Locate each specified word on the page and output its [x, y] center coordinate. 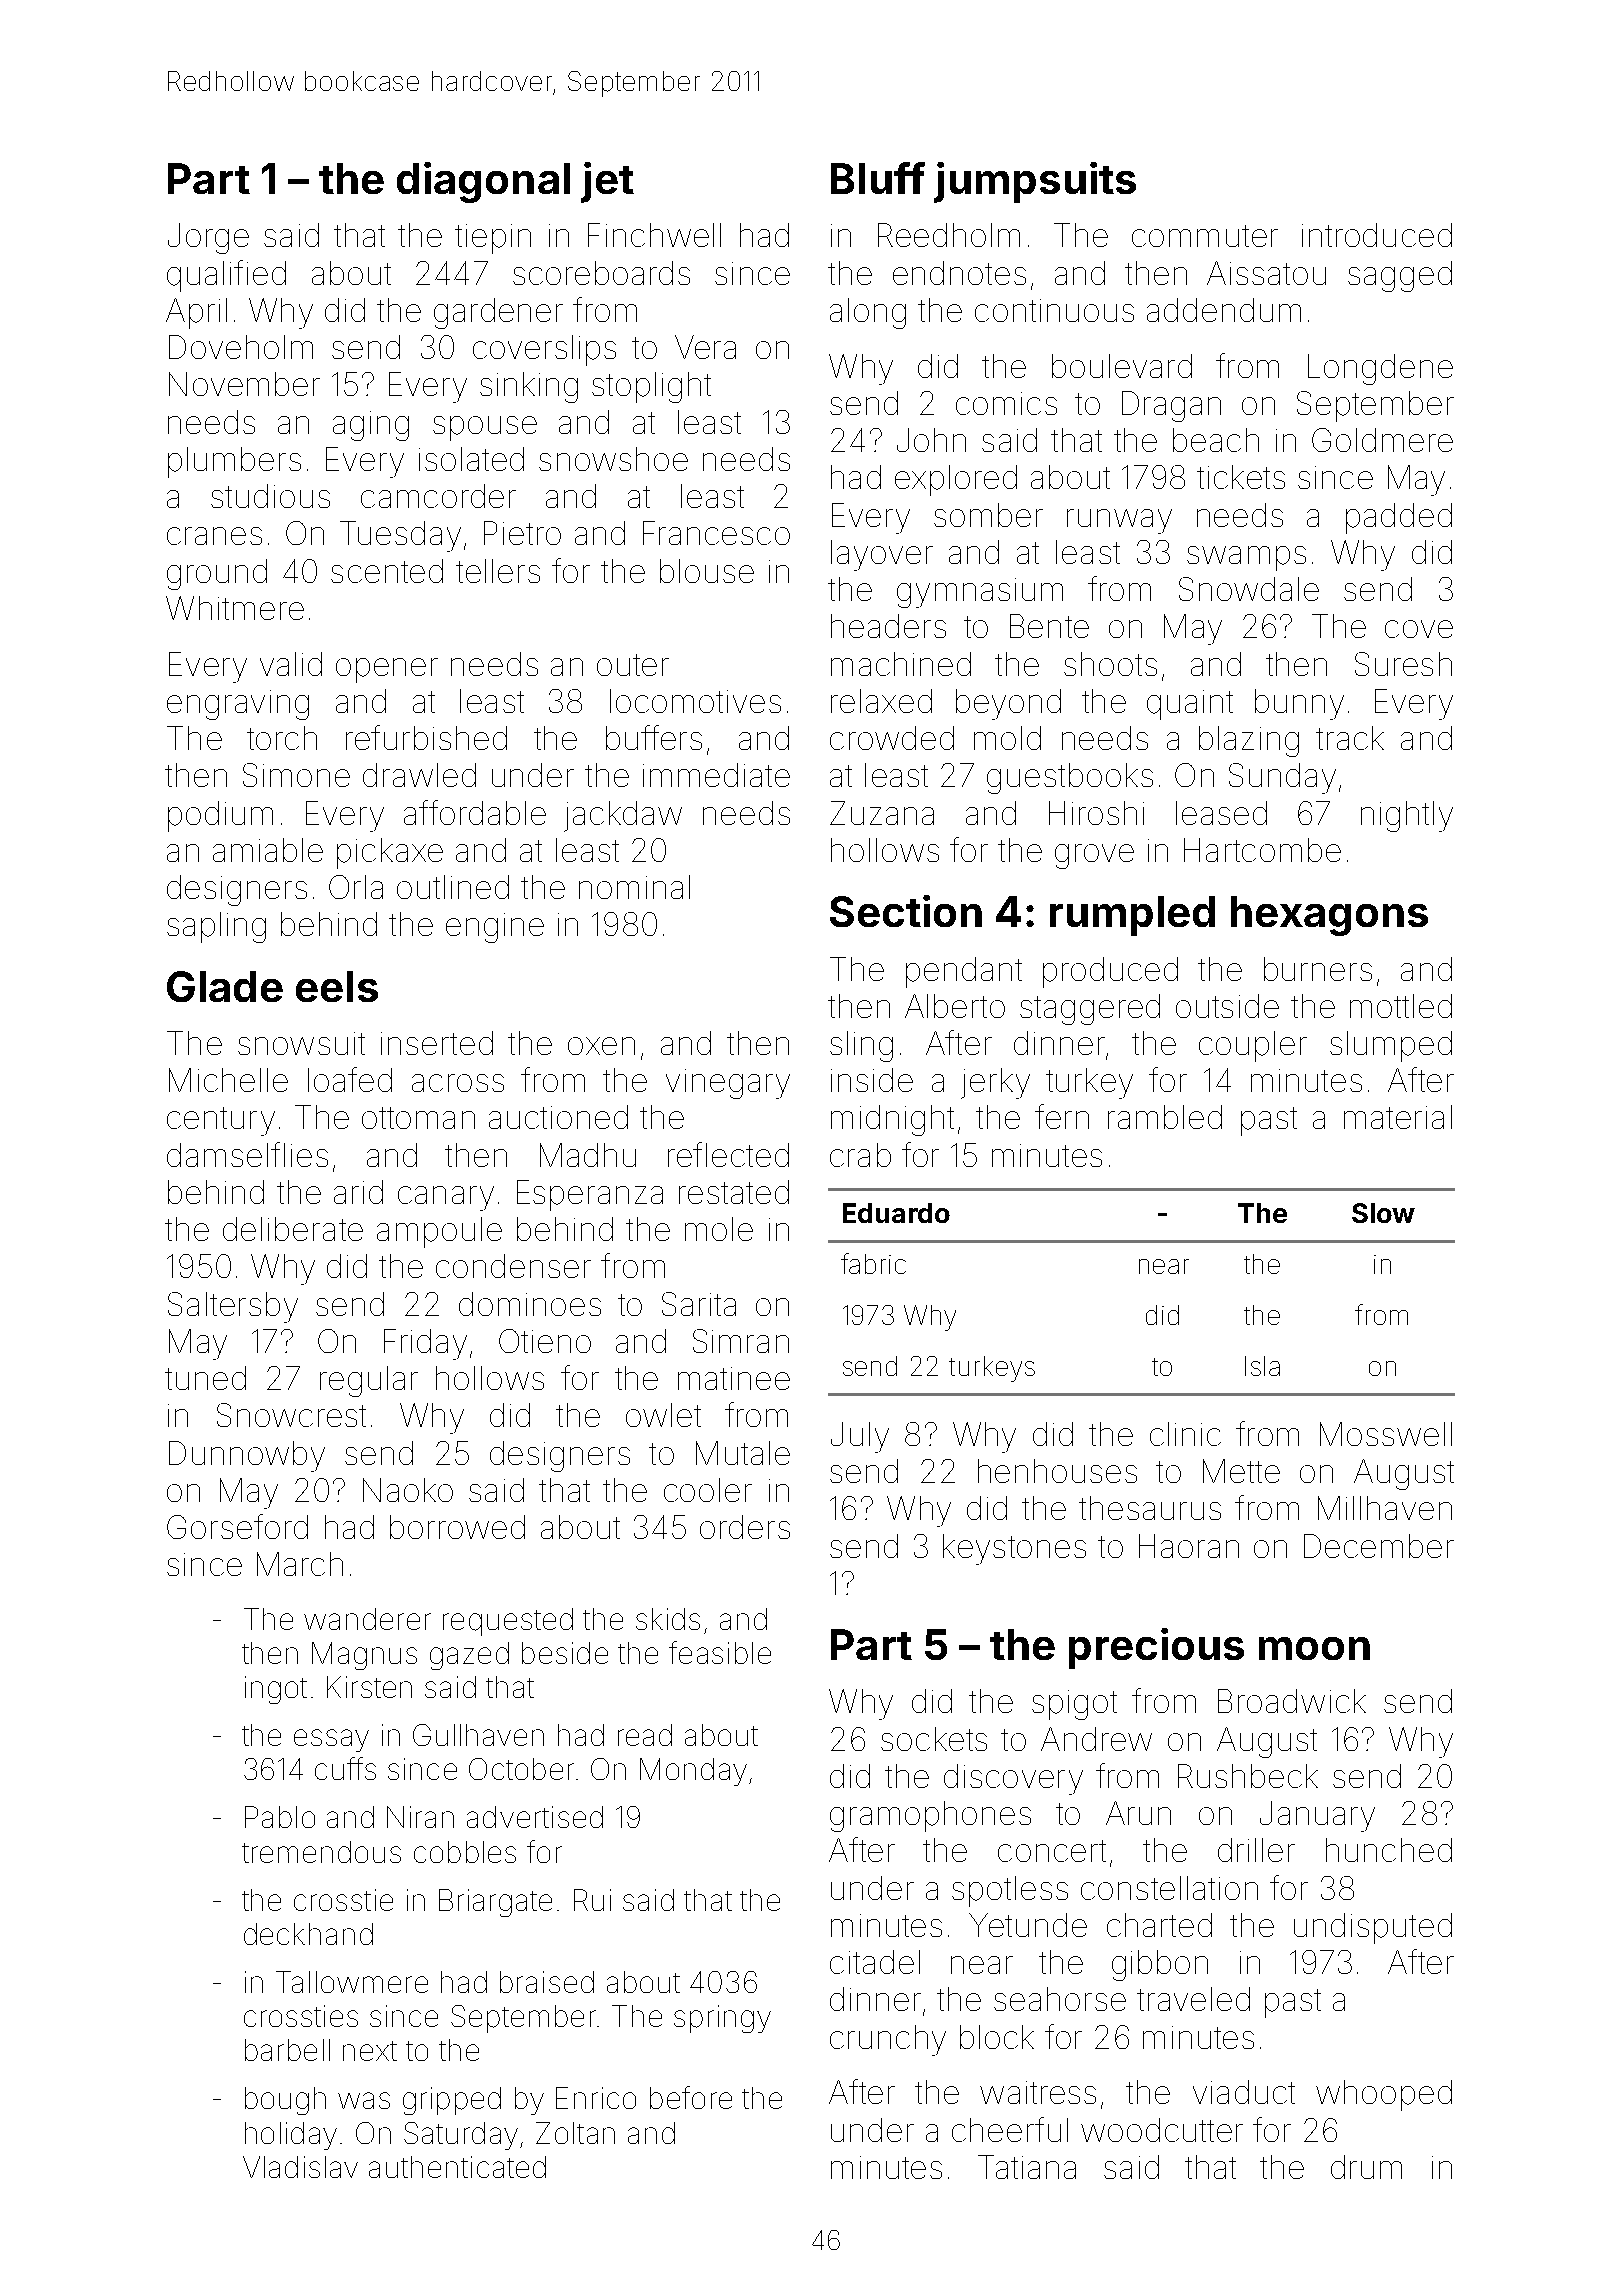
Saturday [461, 2136]
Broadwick [1292, 1701]
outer [633, 665]
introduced [1377, 235]
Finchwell [654, 235]
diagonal [483, 182]
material [1398, 1117]
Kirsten [369, 1687]
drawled [419, 775]
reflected [728, 1154]
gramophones [930, 1816]
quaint [1190, 705]
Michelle [228, 1080]
